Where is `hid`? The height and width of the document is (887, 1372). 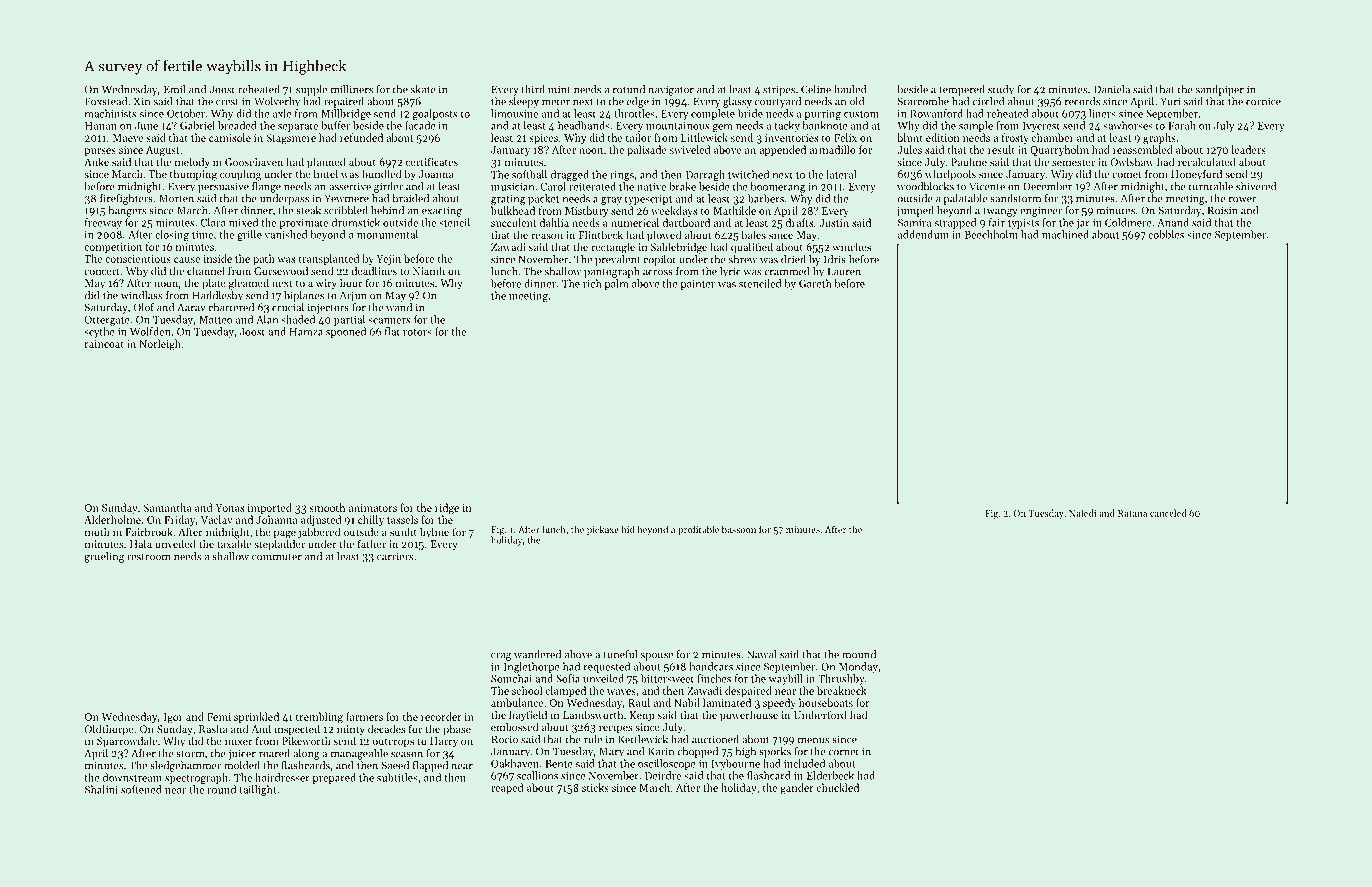 hid is located at coordinates (628, 529).
